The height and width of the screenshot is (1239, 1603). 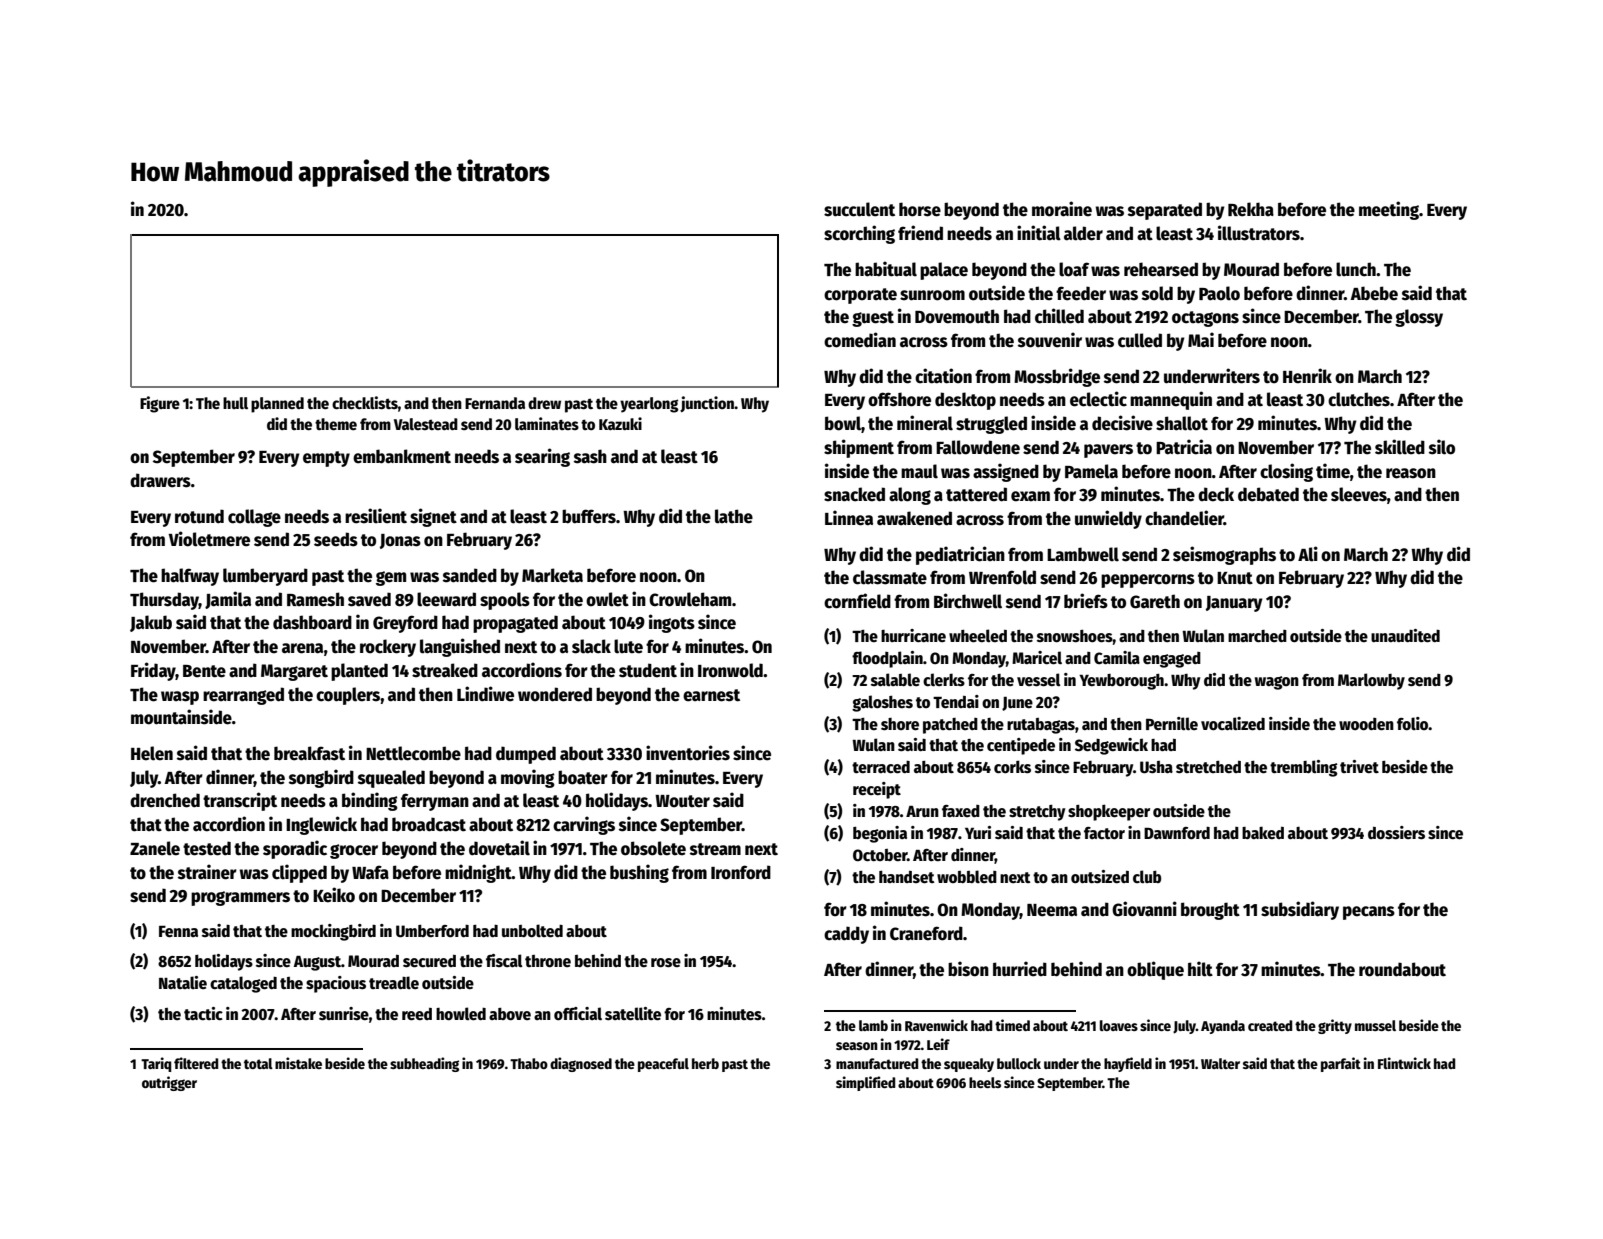 I want to click on outrigger, so click(x=169, y=1083).
